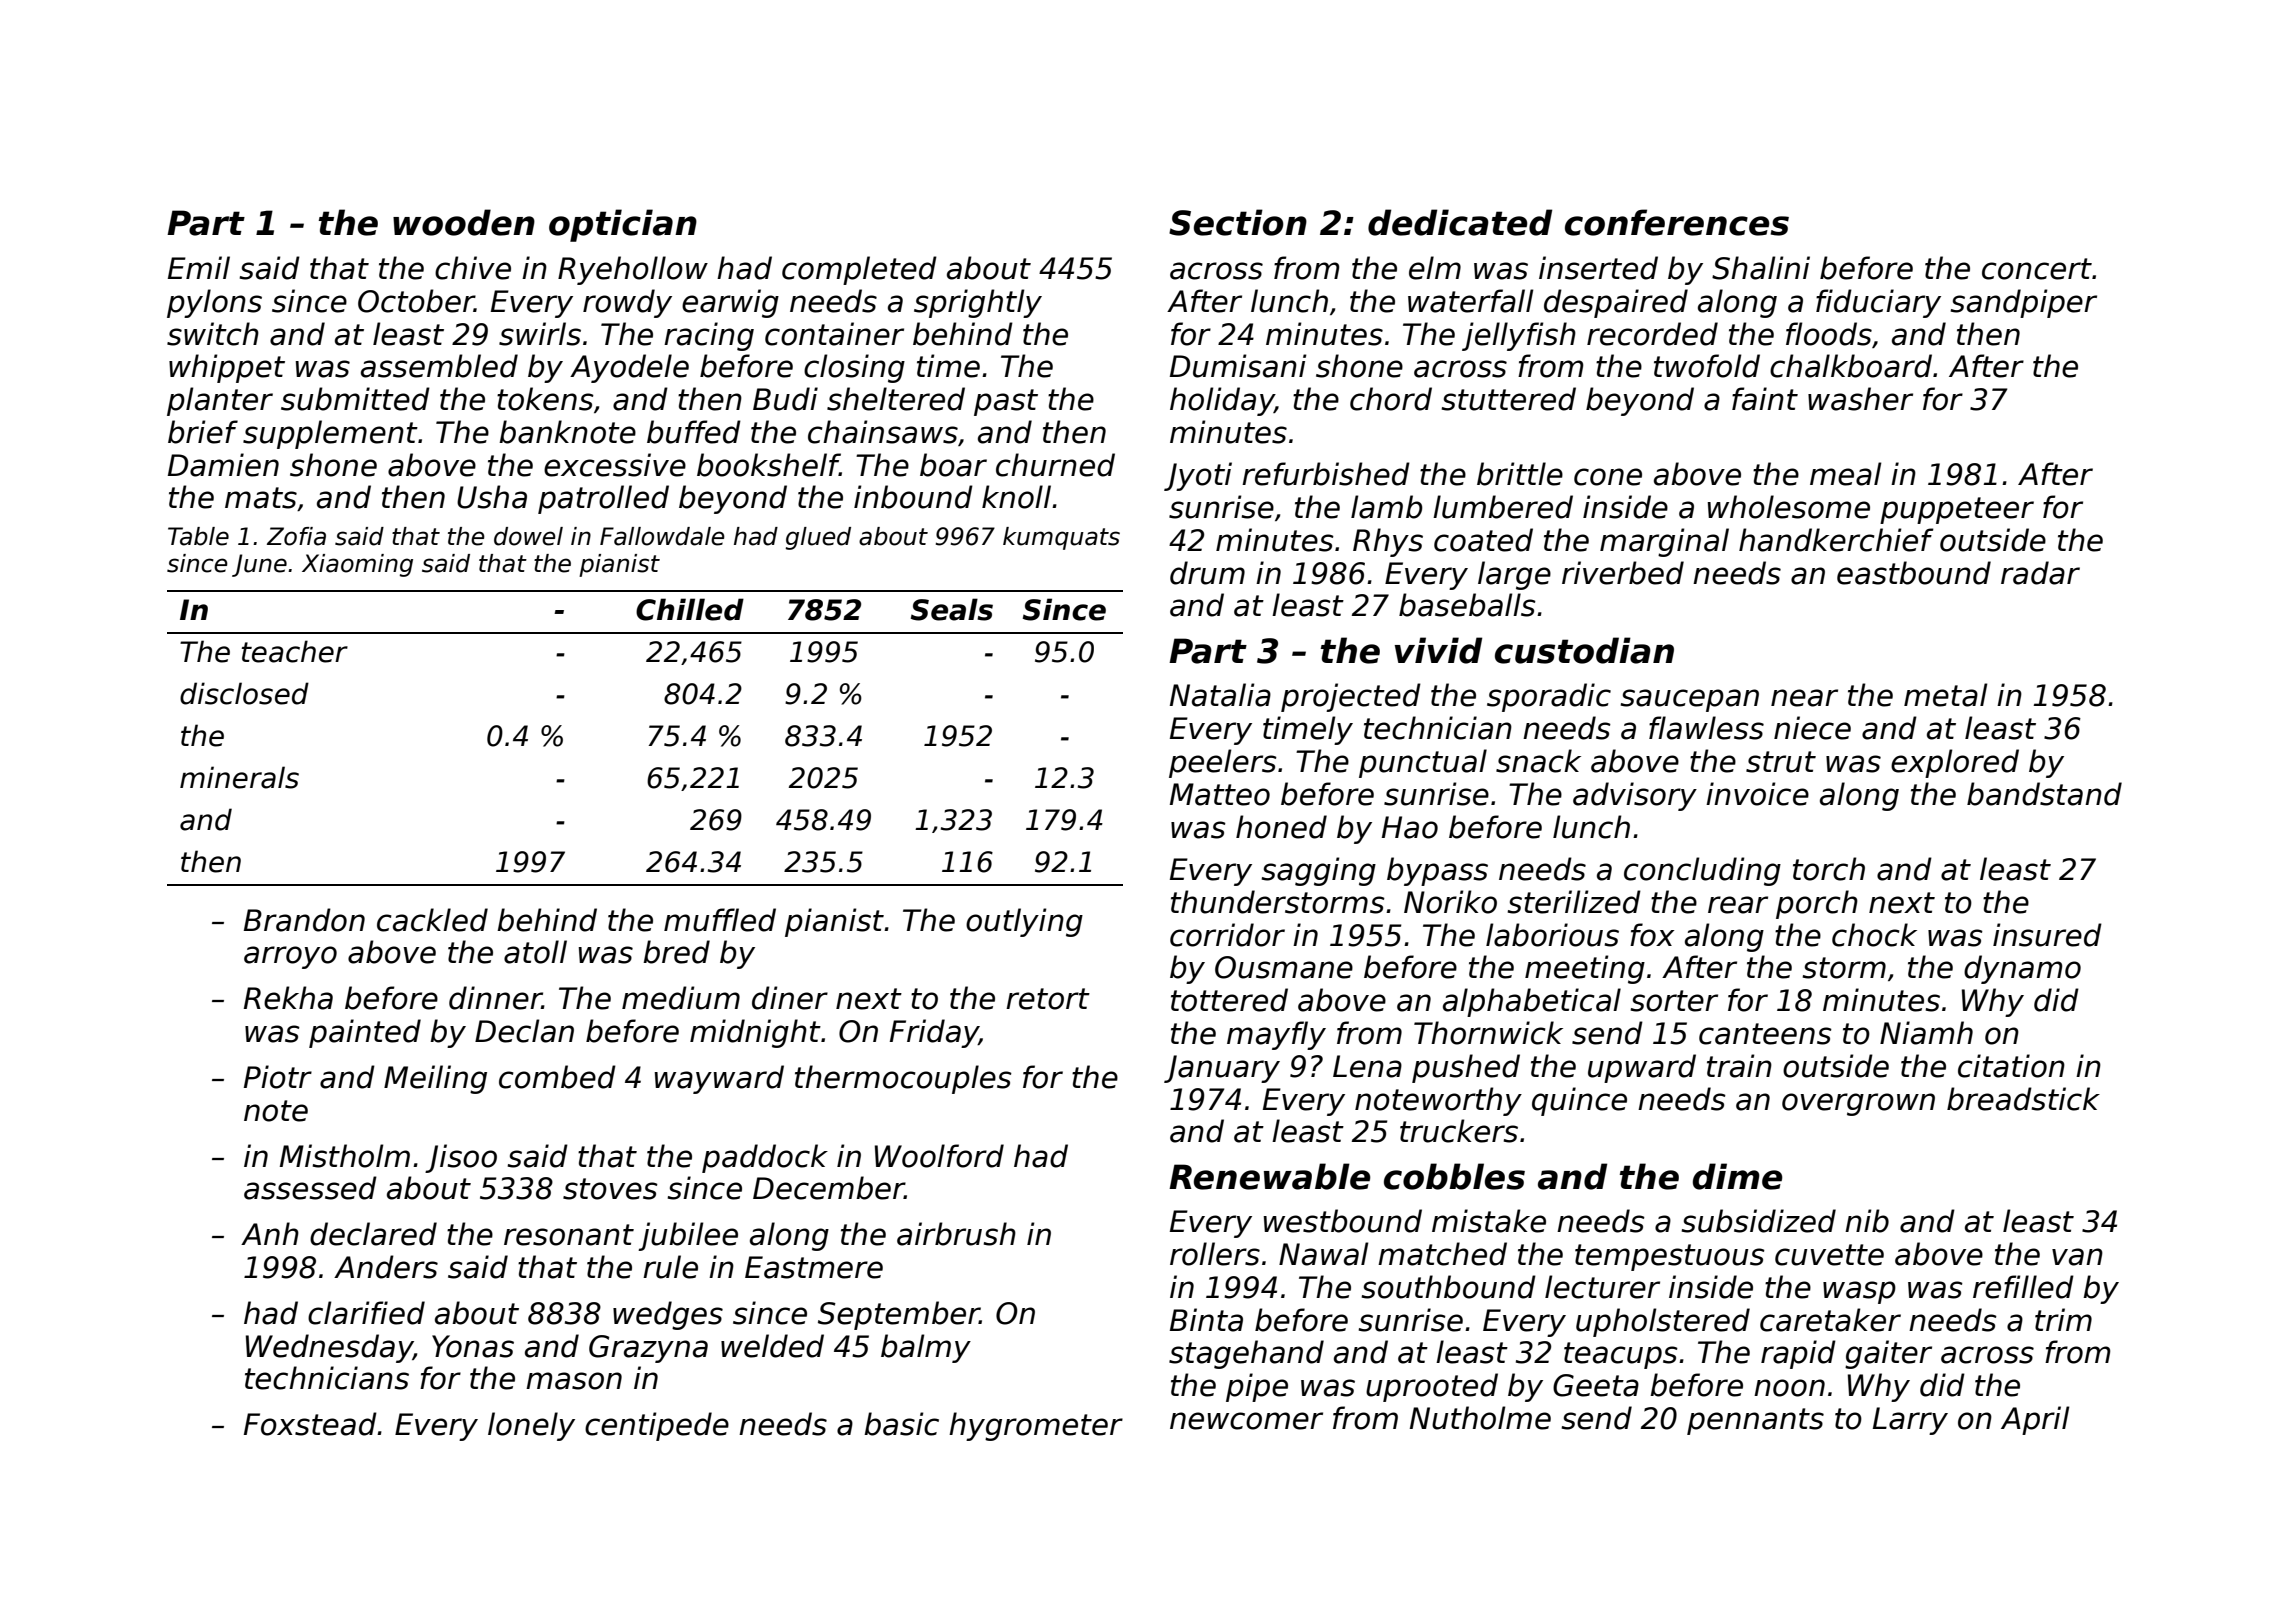  Describe the element at coordinates (416, 301) in the image. I see `October` at that location.
